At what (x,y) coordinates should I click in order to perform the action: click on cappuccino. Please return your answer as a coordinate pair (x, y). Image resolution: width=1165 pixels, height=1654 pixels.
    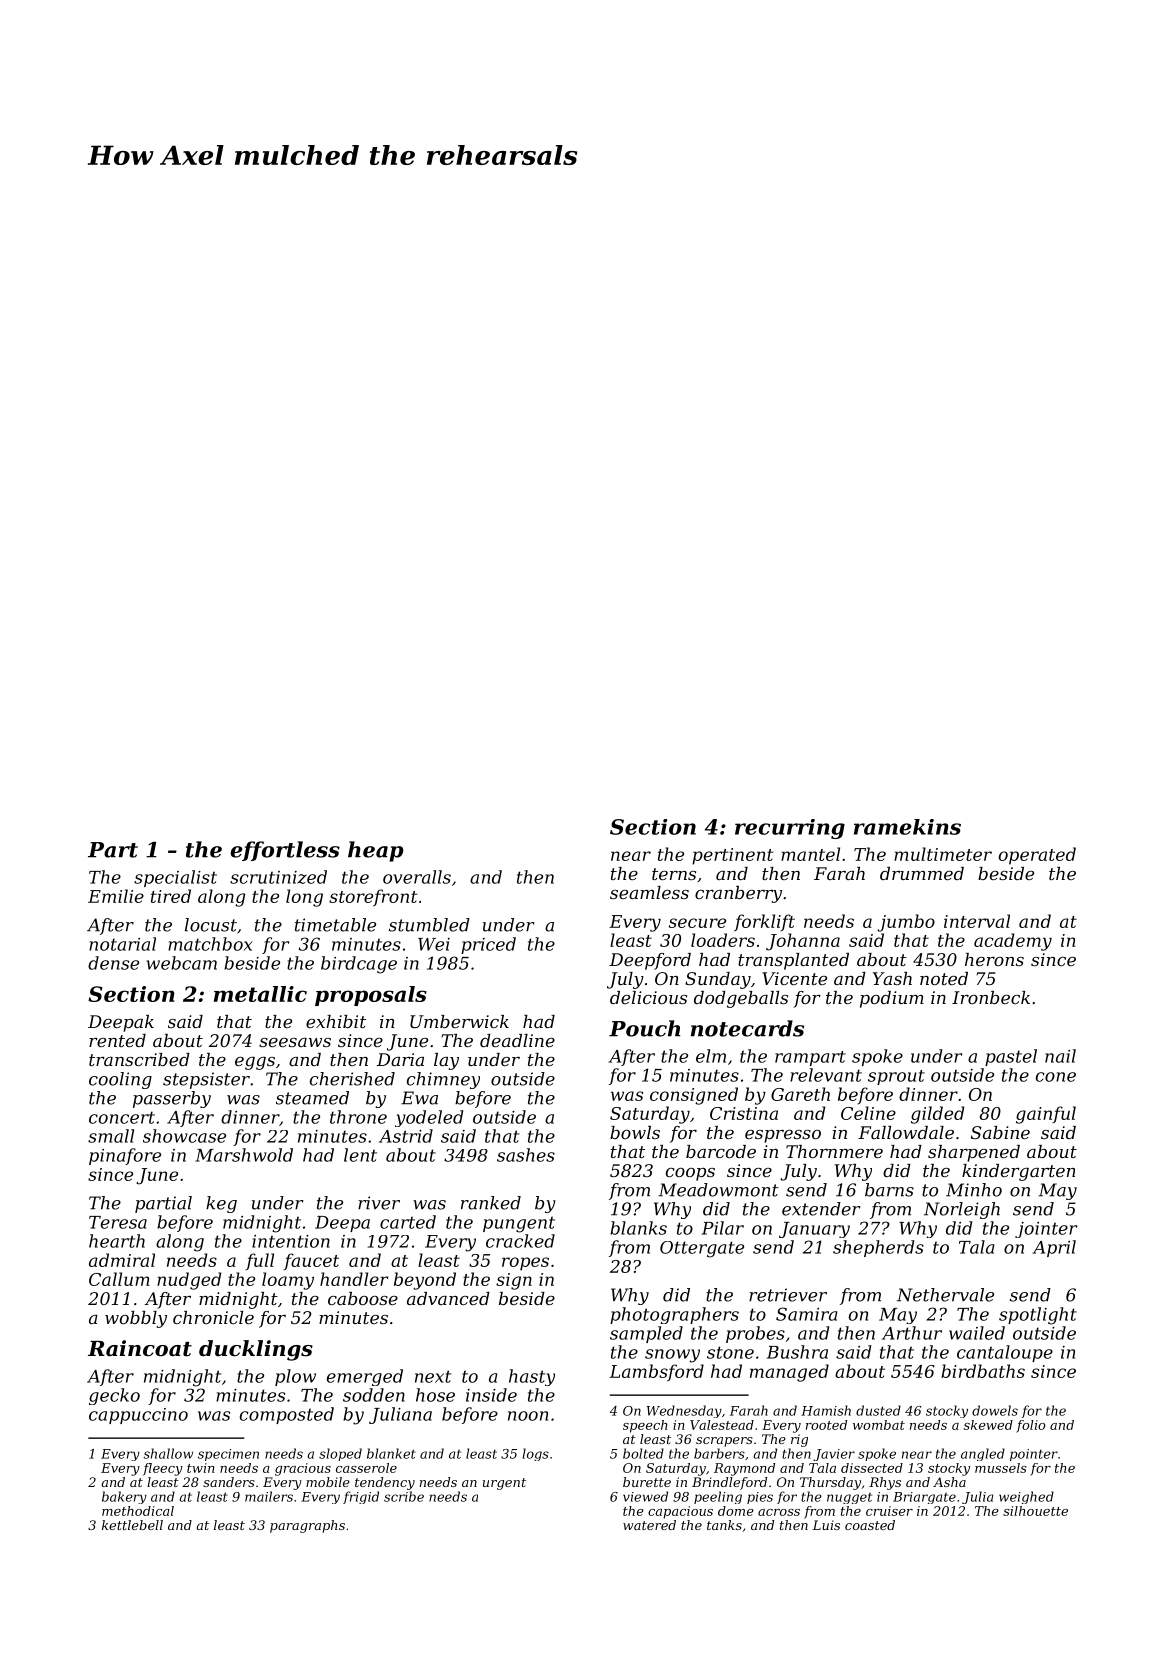
    Looking at the image, I should click on (138, 1416).
